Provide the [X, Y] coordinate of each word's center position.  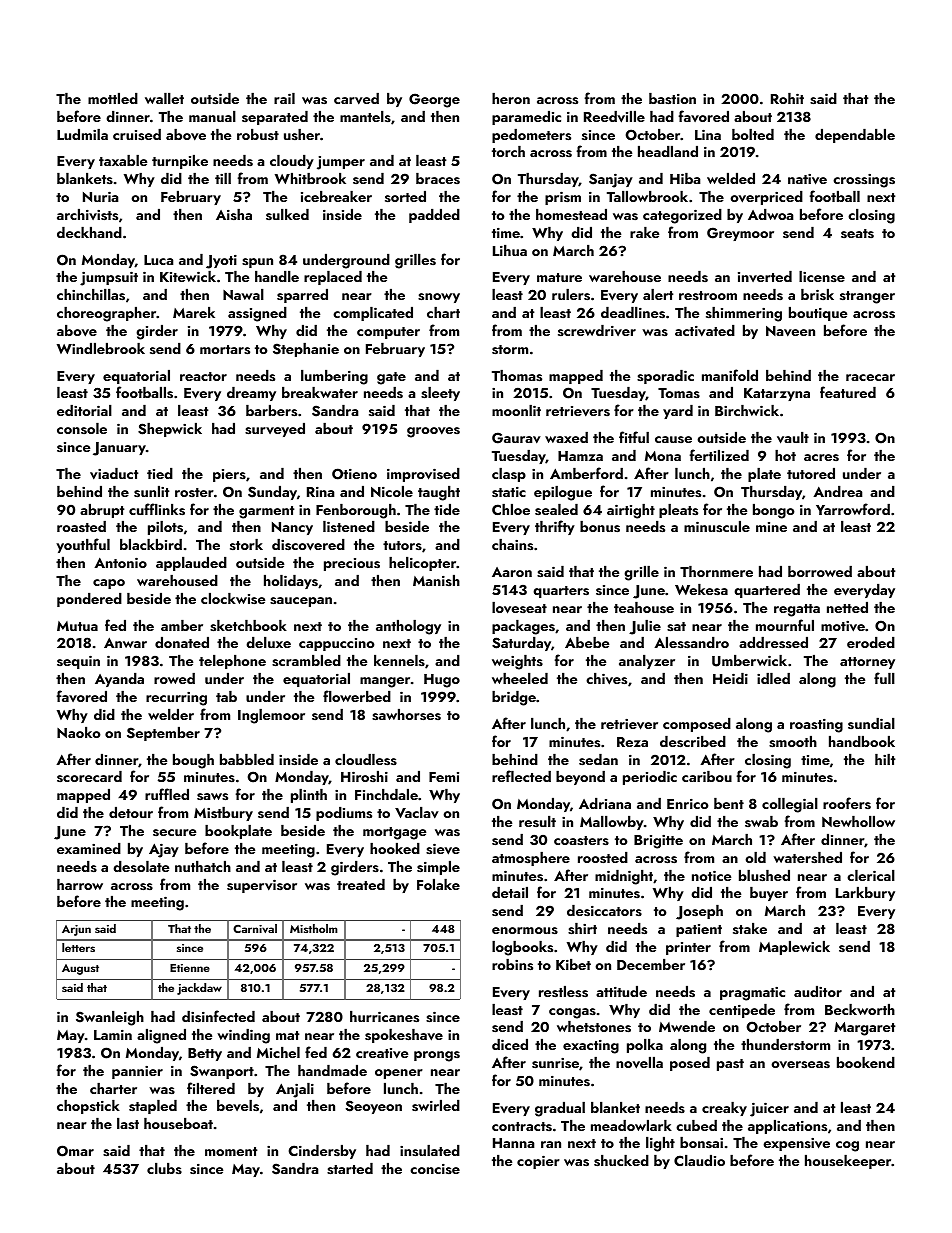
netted [847, 607]
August [80, 969]
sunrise [555, 1063]
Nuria [100, 197]
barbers [271, 411]
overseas [800, 1065]
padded [434, 216]
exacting [591, 1047]
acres [821, 457]
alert [658, 294]
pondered [89, 600]
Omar [75, 1151]
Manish [436, 580]
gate [391, 378]
